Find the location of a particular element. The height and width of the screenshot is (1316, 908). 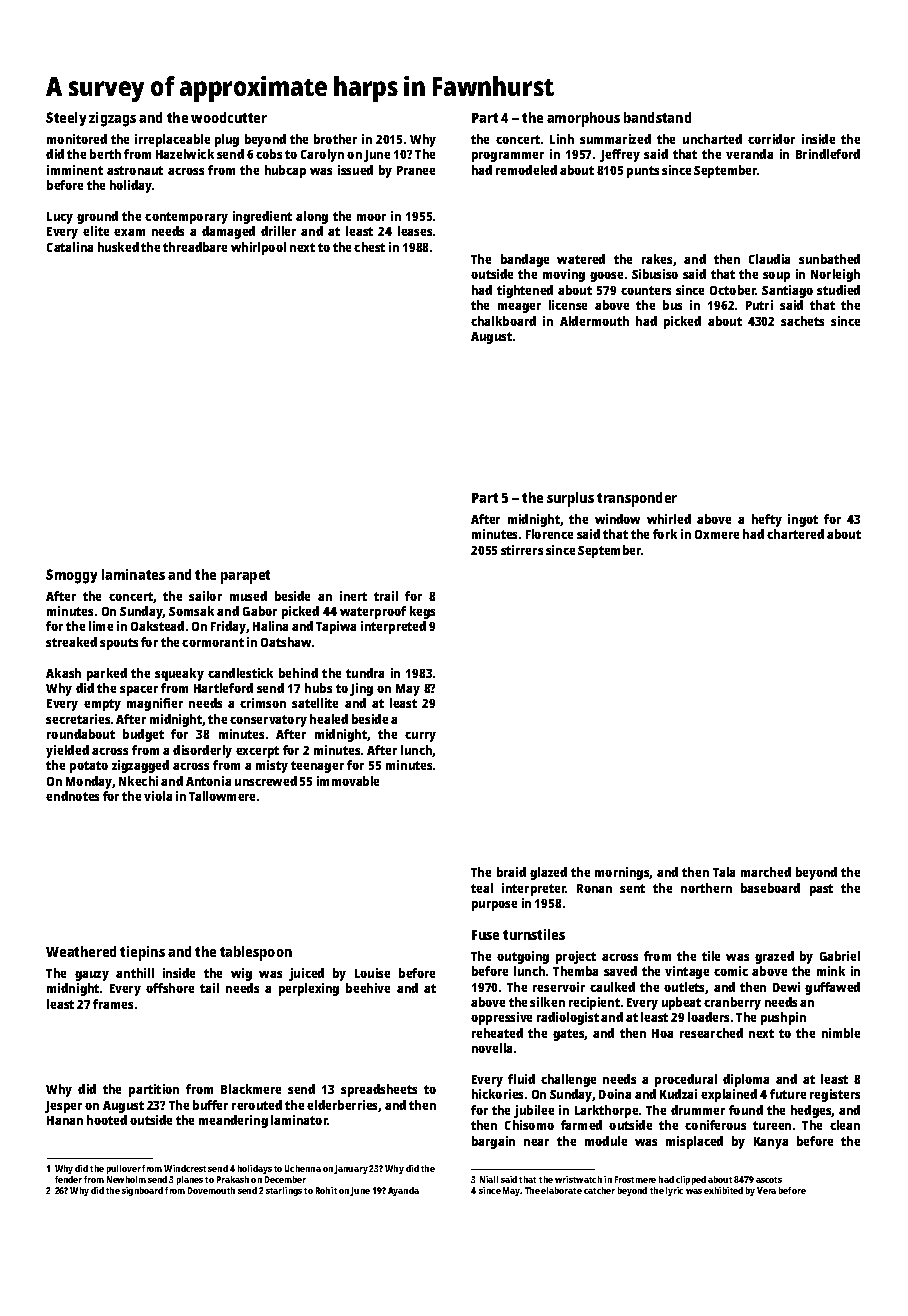

laminates is located at coordinates (133, 574).
